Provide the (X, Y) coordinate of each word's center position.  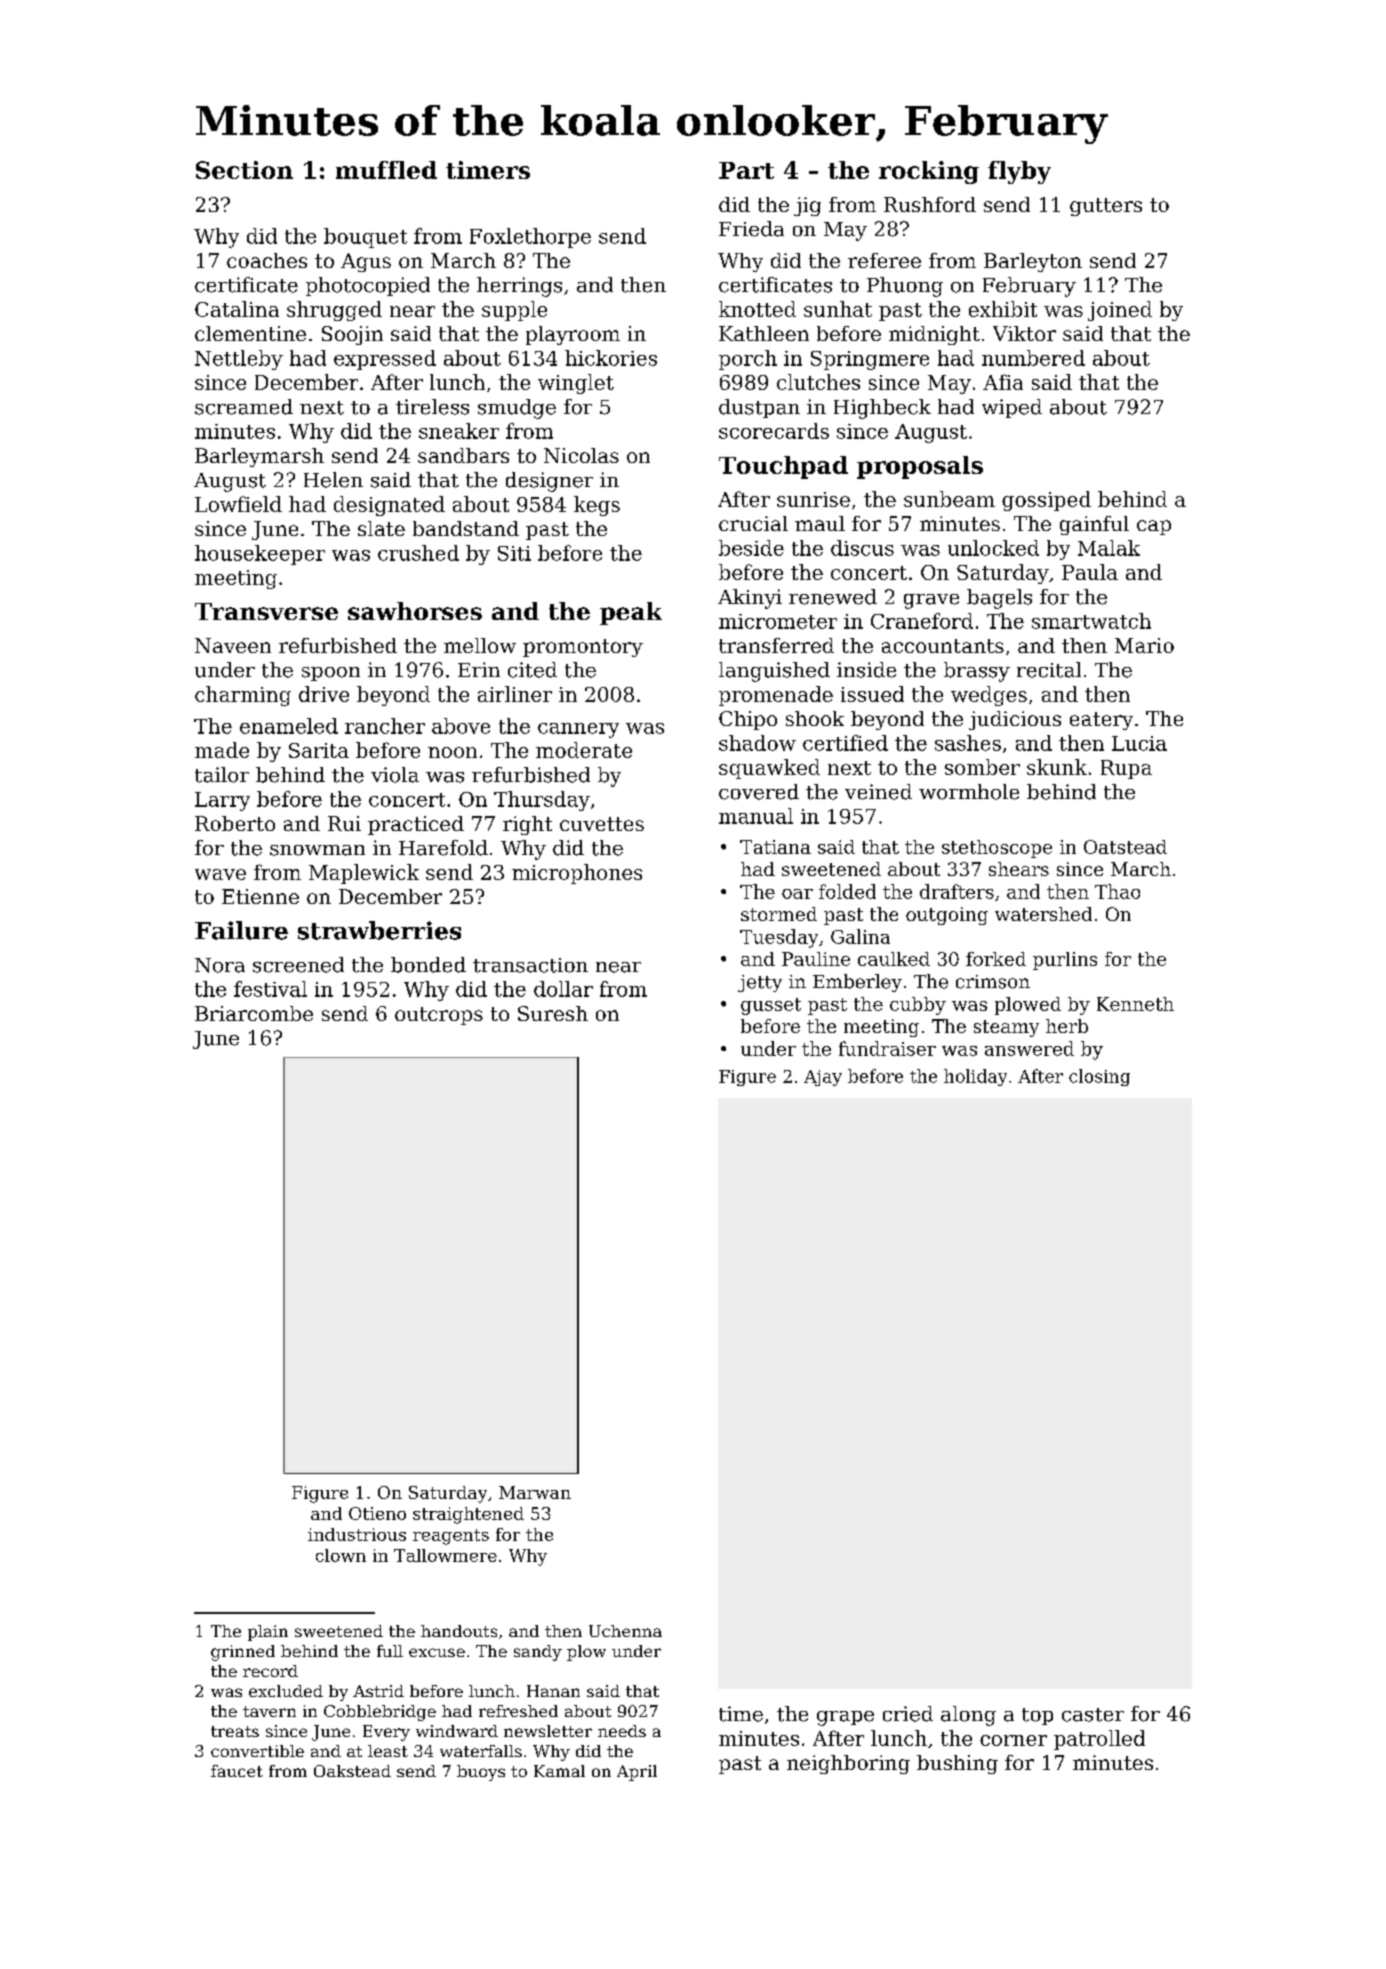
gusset (771, 1006)
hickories (611, 358)
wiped (1012, 408)
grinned (243, 1653)
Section (244, 170)
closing (1099, 1077)
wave (220, 874)
